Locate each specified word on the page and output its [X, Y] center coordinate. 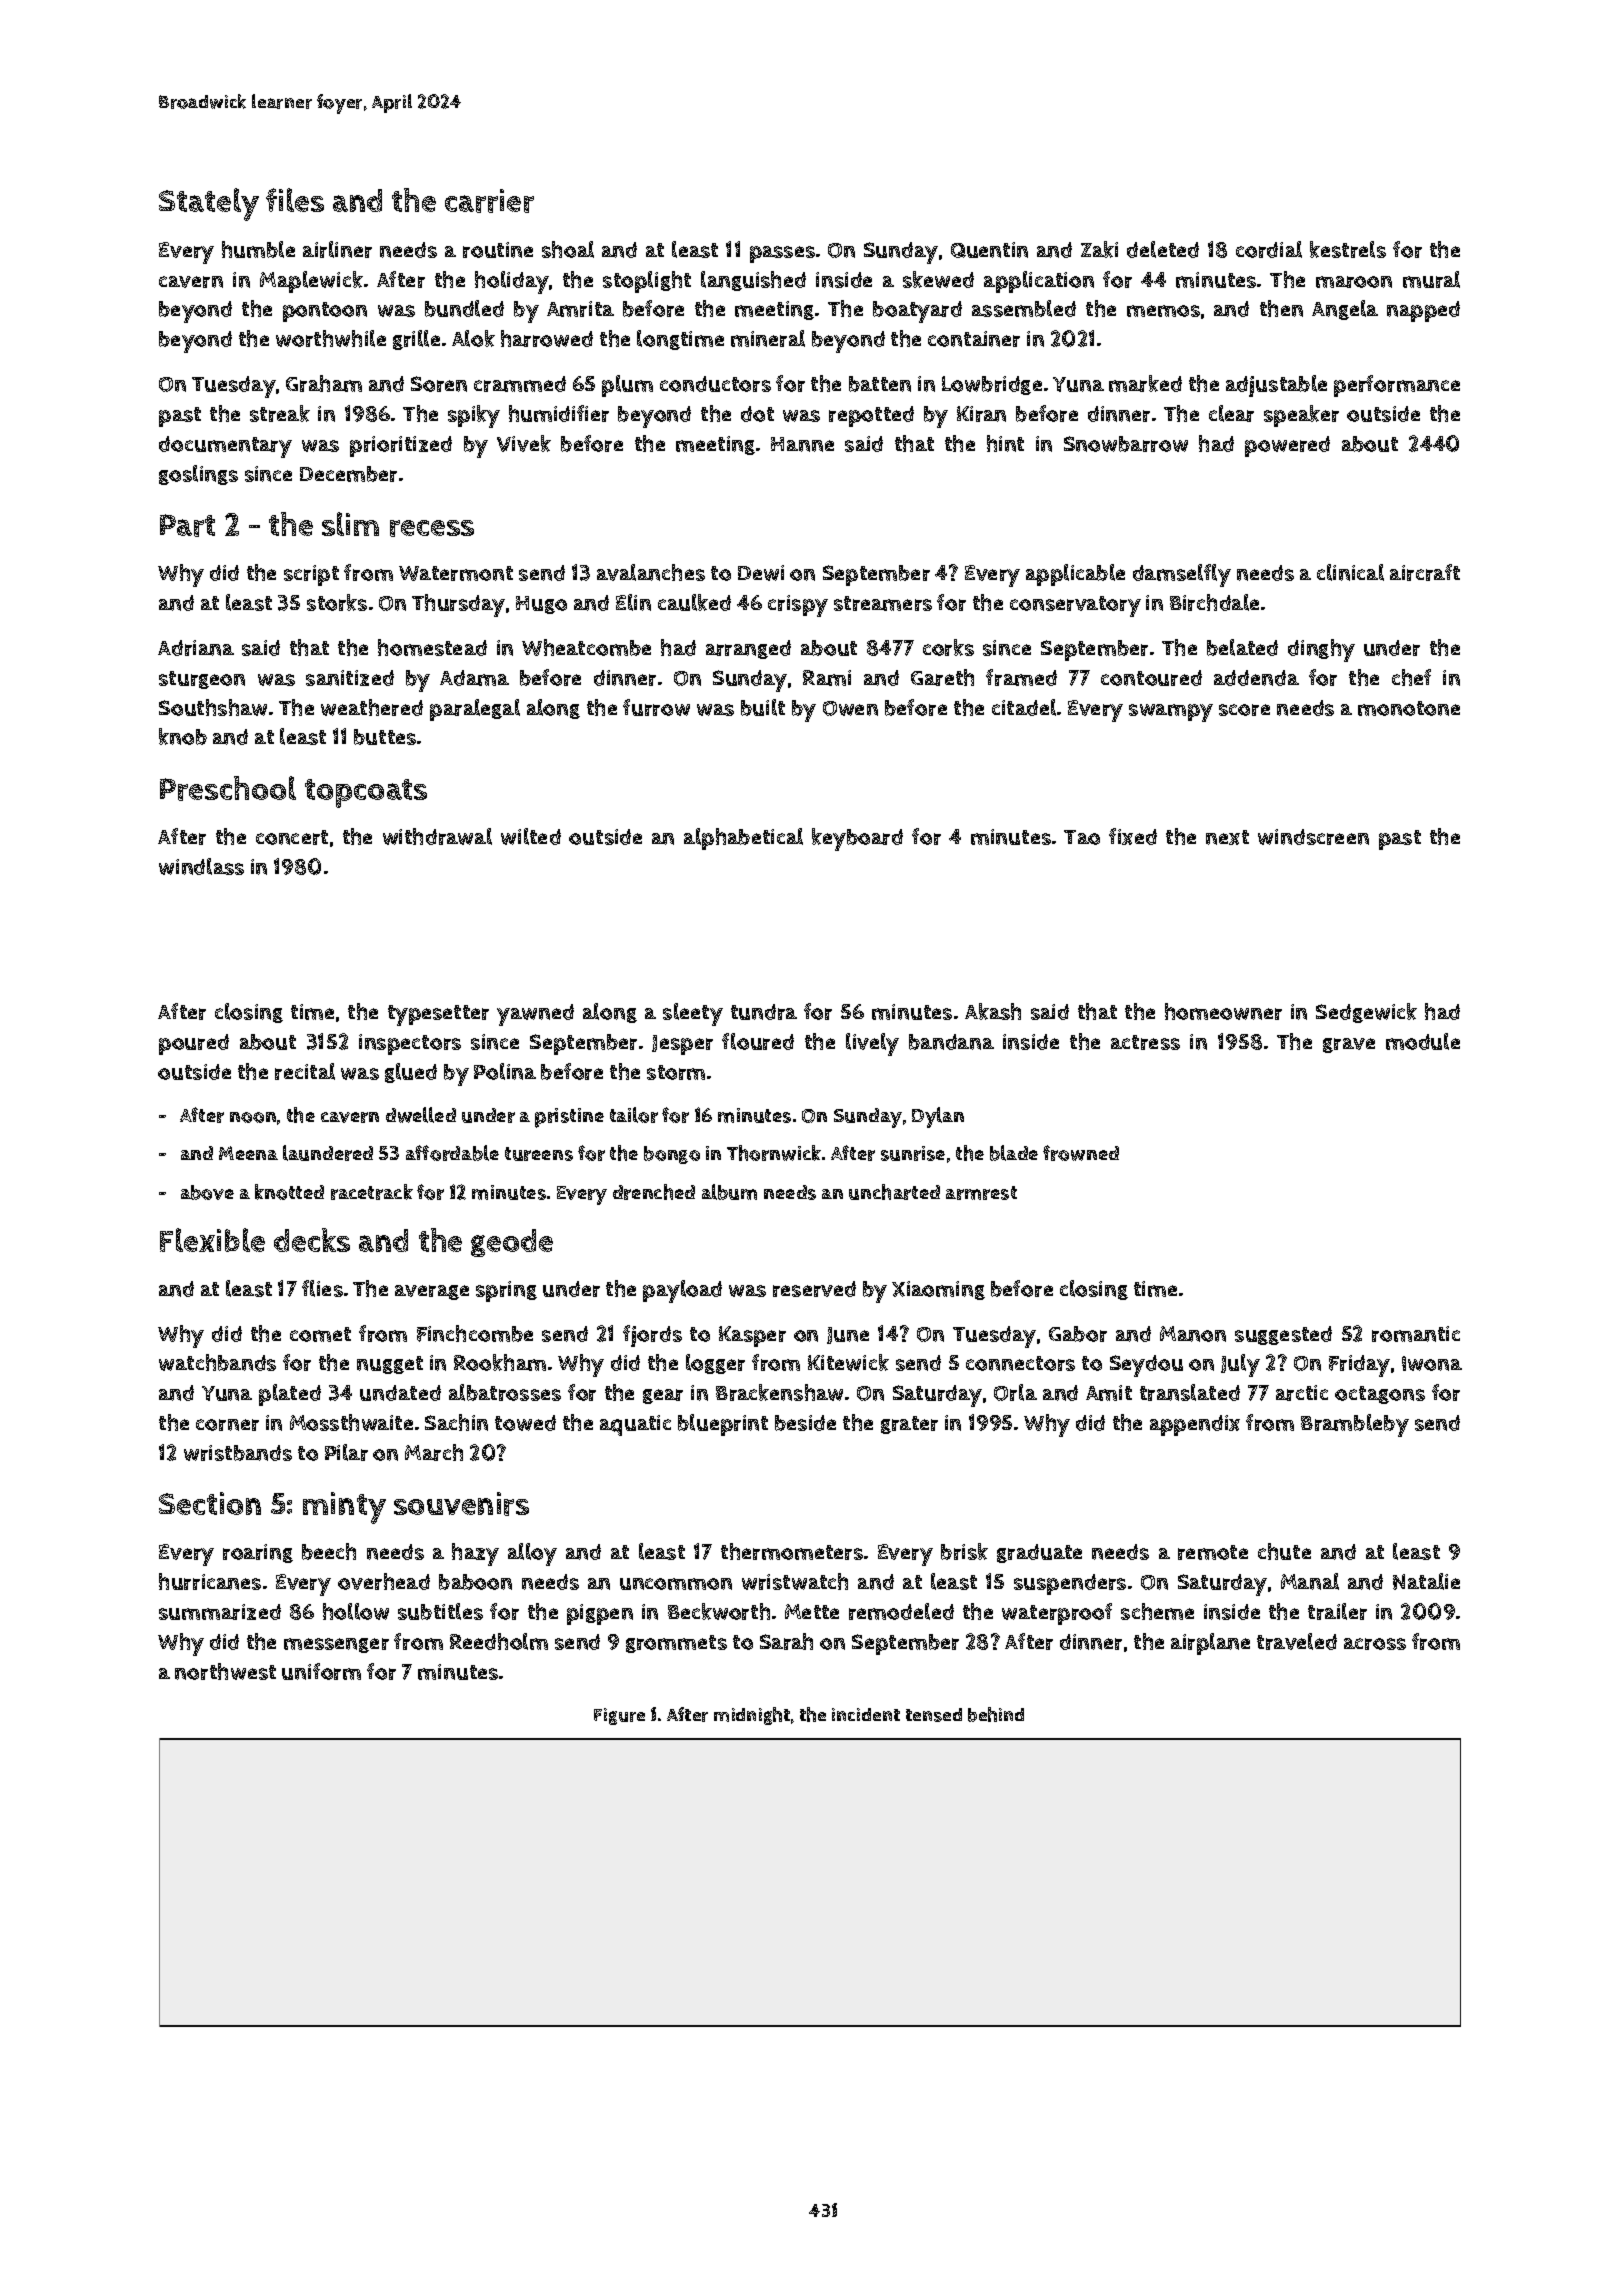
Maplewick [311, 282]
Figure [619, 1716]
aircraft [1425, 572]
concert [292, 837]
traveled [1297, 1641]
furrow [656, 707]
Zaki [1099, 249]
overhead [384, 1581]
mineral [768, 338]
